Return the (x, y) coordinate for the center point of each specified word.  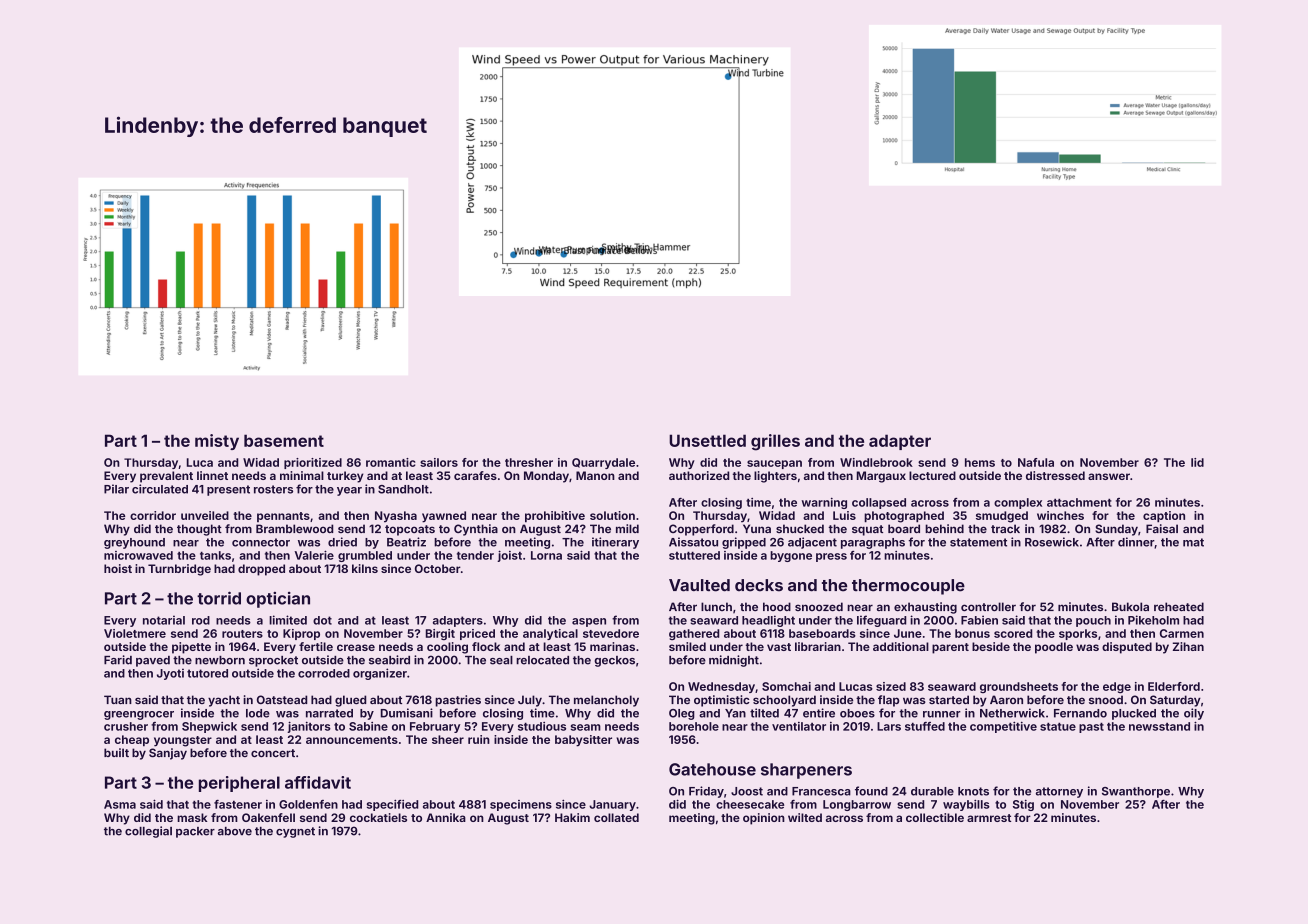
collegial (148, 832)
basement (284, 440)
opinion (764, 819)
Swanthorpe (1136, 792)
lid (1197, 462)
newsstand (1159, 726)
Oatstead (282, 699)
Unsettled (707, 440)
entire (819, 713)
